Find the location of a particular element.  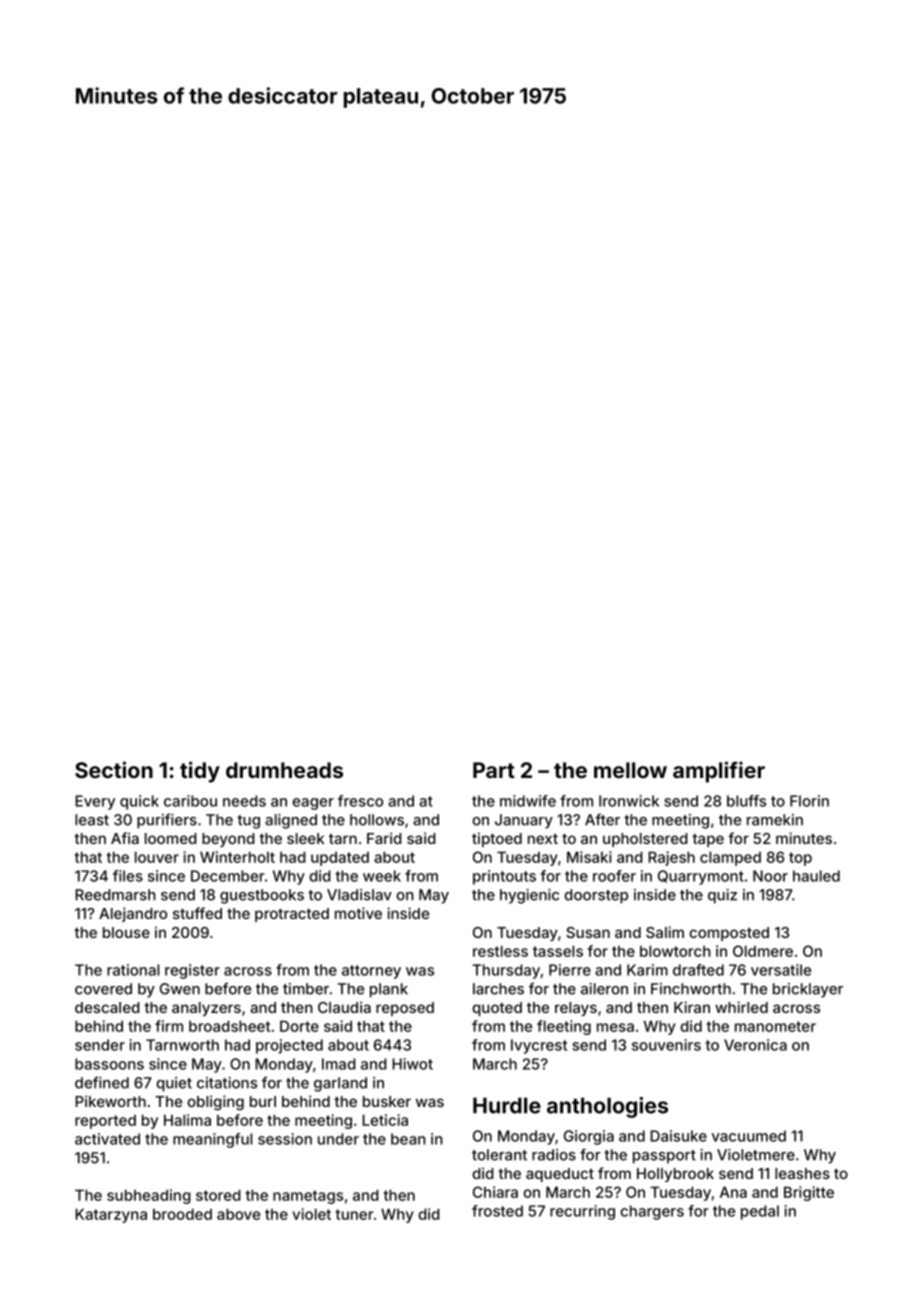

brooded is located at coordinates (182, 1214).
